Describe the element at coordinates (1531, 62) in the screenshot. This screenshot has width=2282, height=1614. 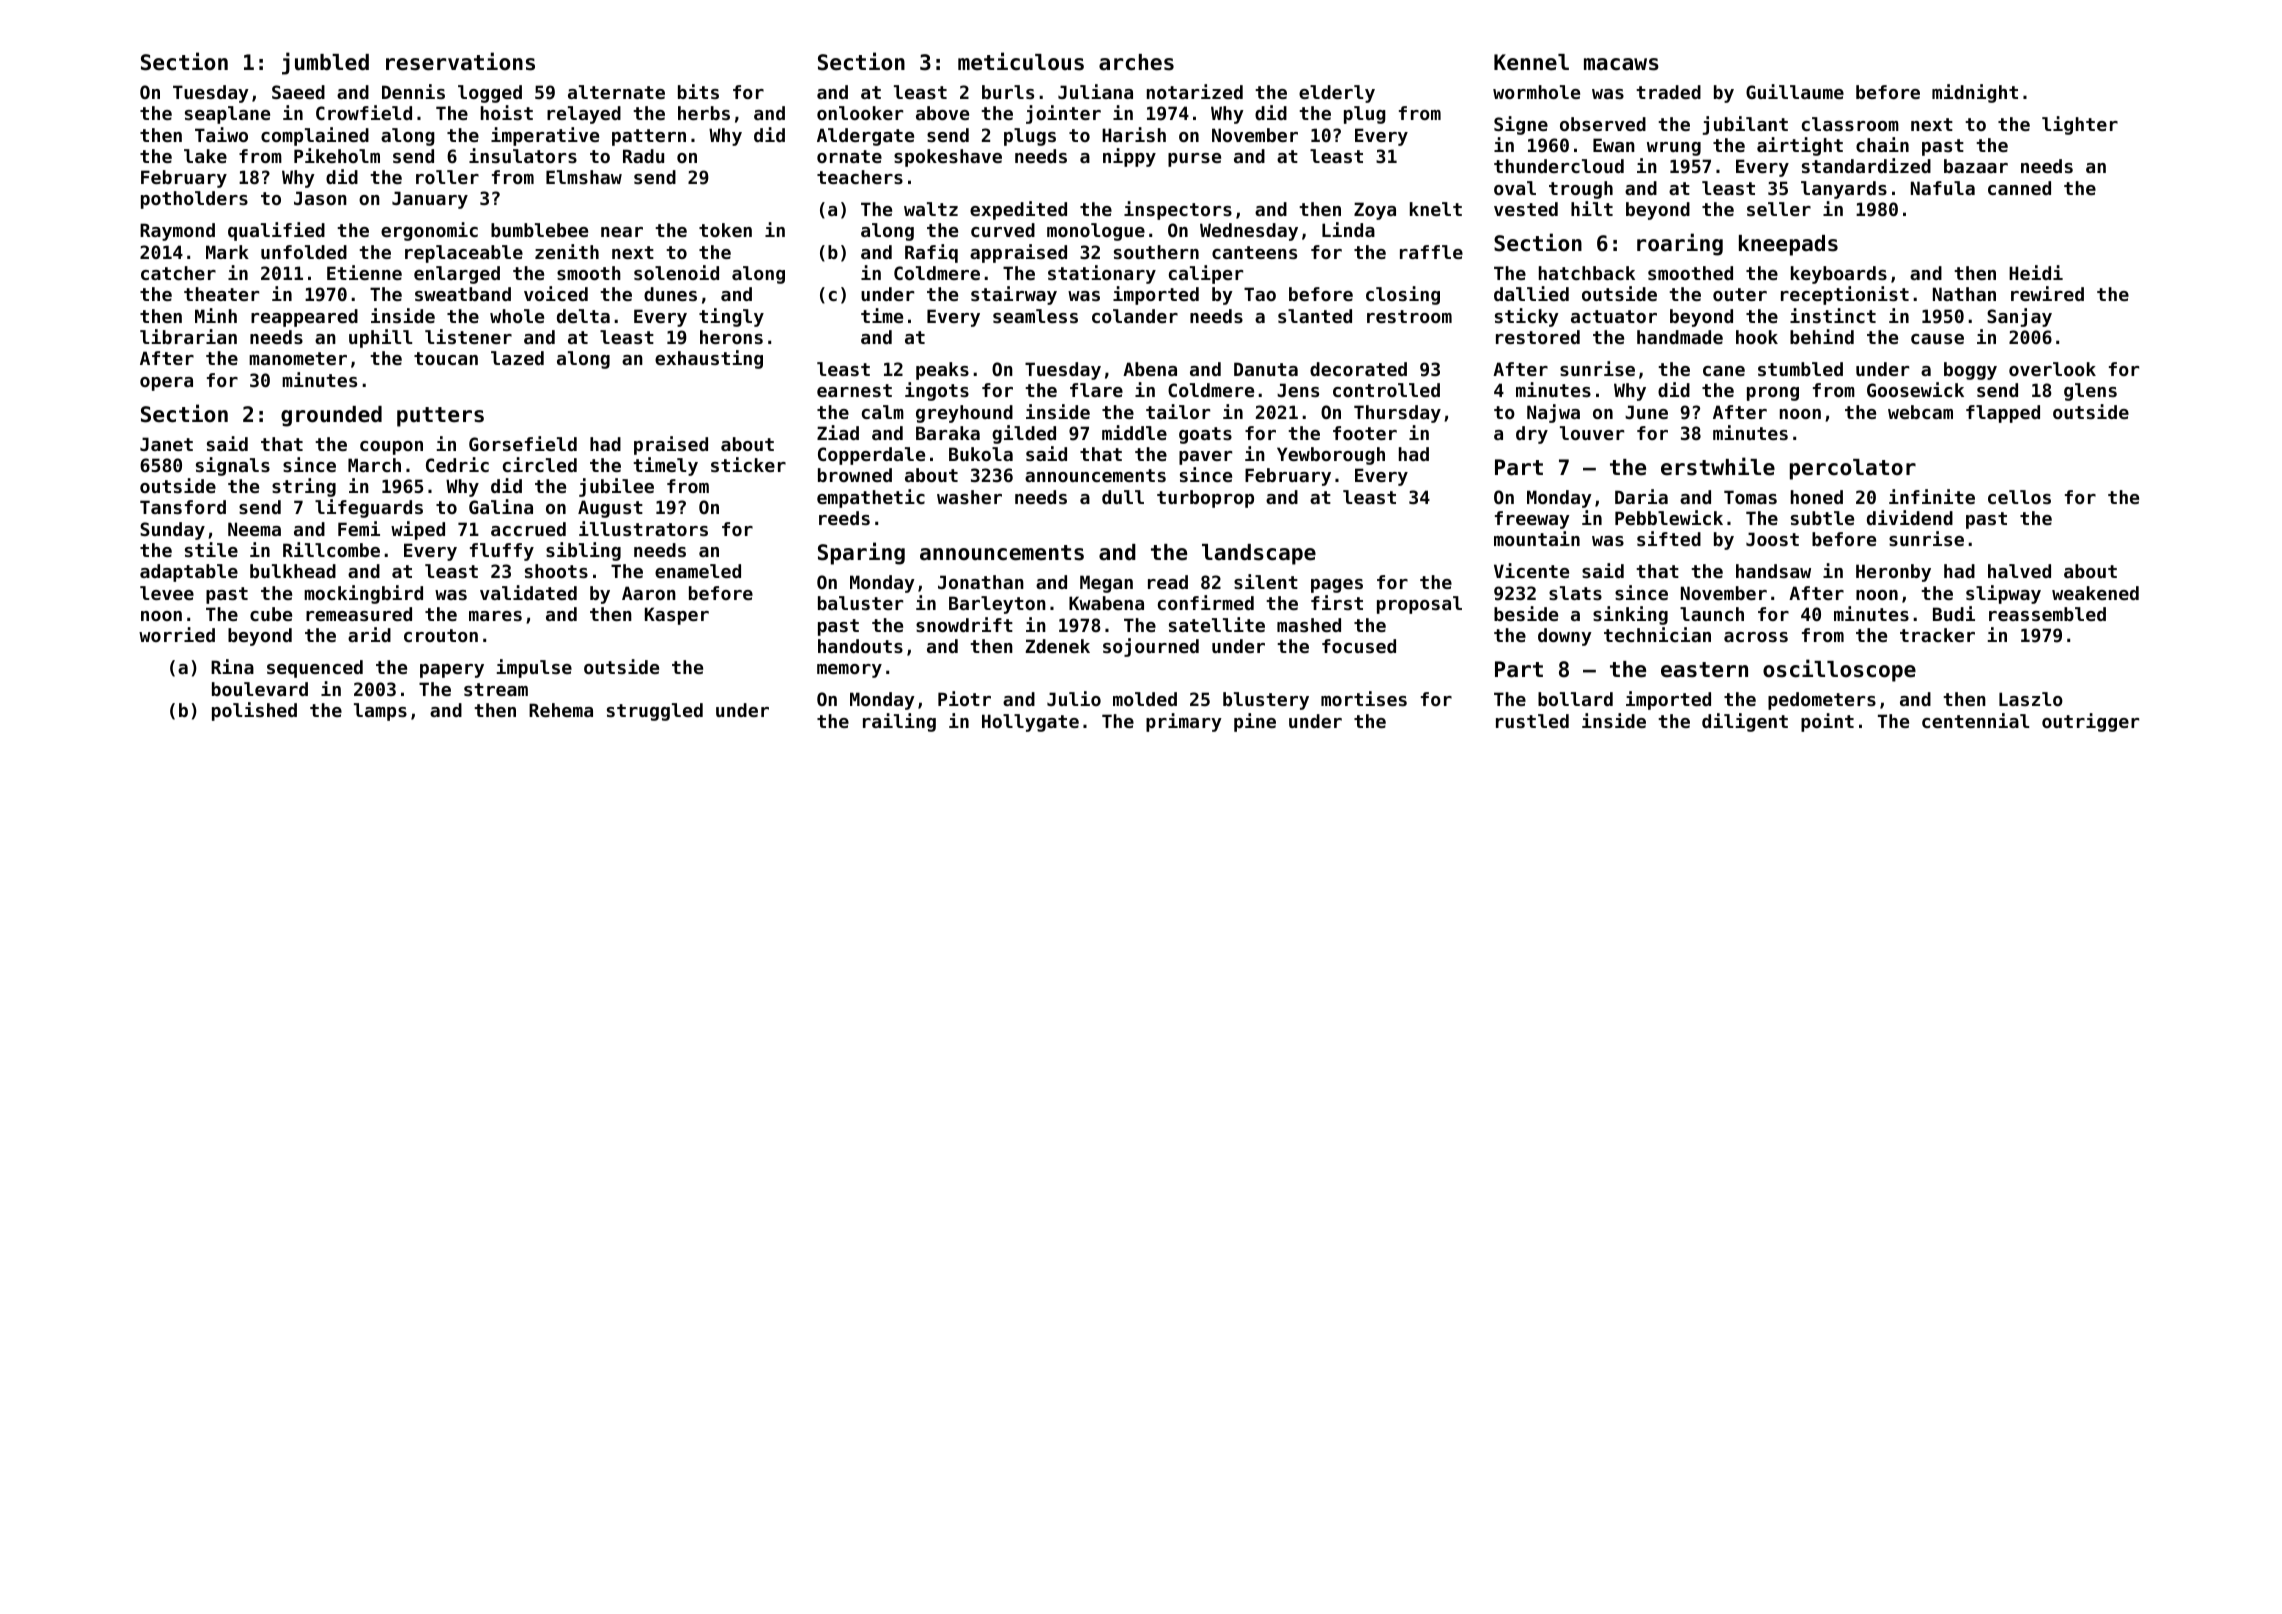
I see `Kennel` at that location.
